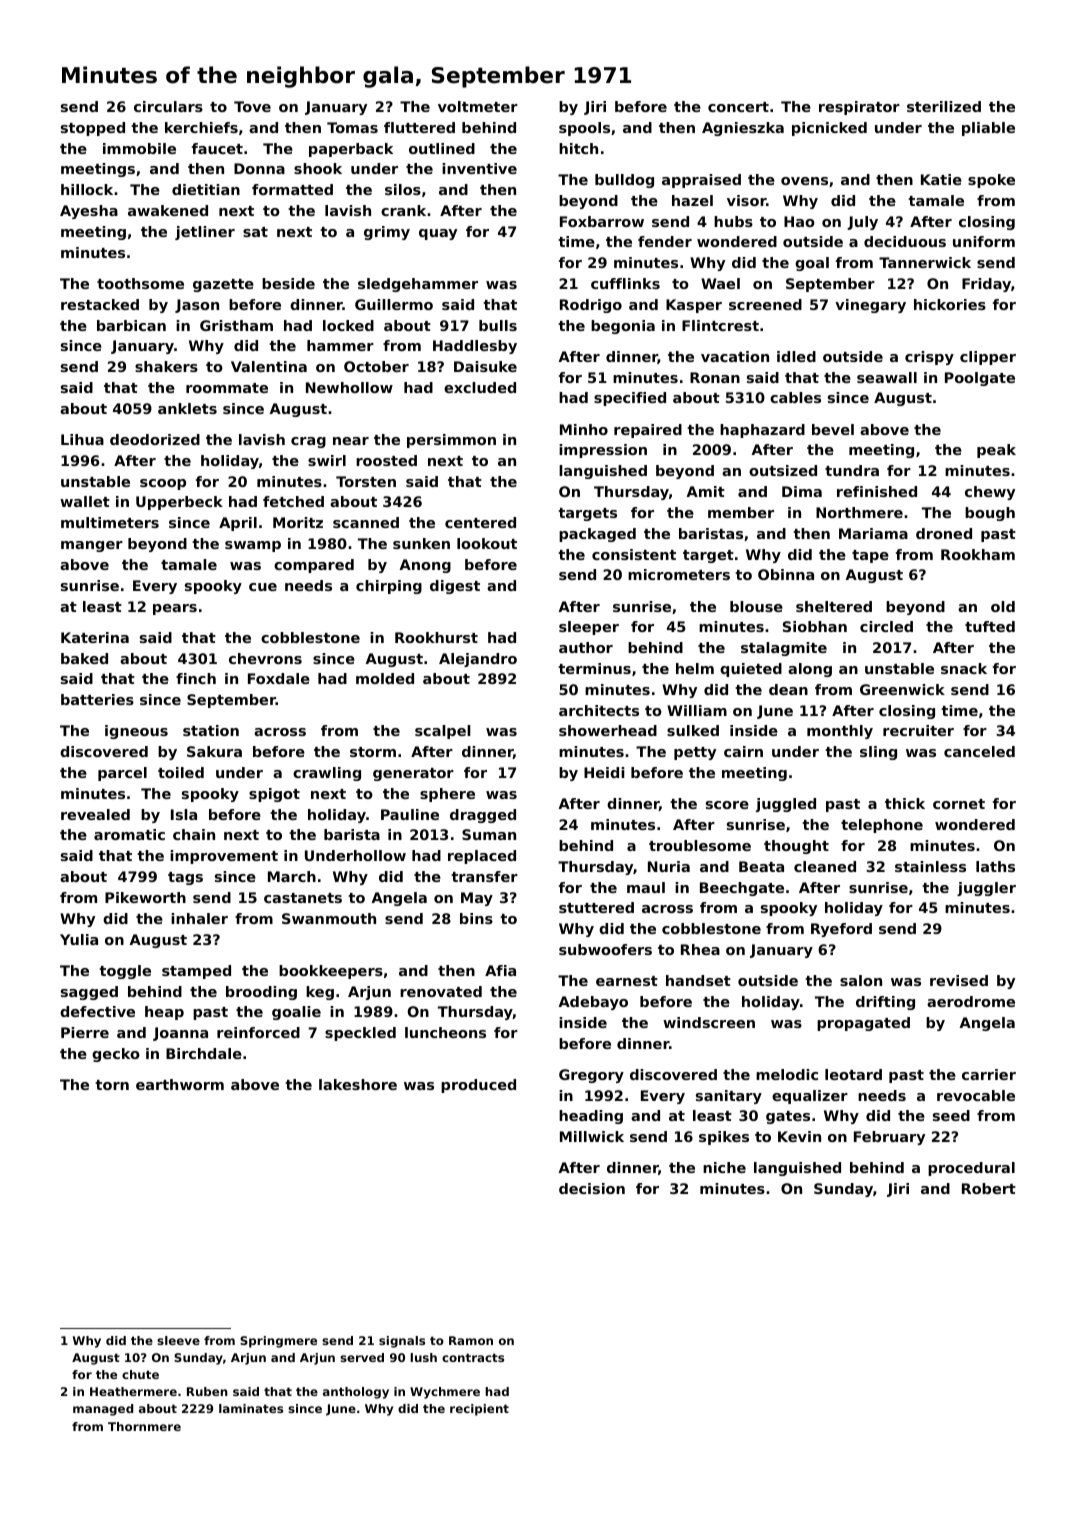 The width and height of the screenshot is (1076, 1521). What do you see at coordinates (187, 408) in the screenshot?
I see `anklets` at bounding box center [187, 408].
